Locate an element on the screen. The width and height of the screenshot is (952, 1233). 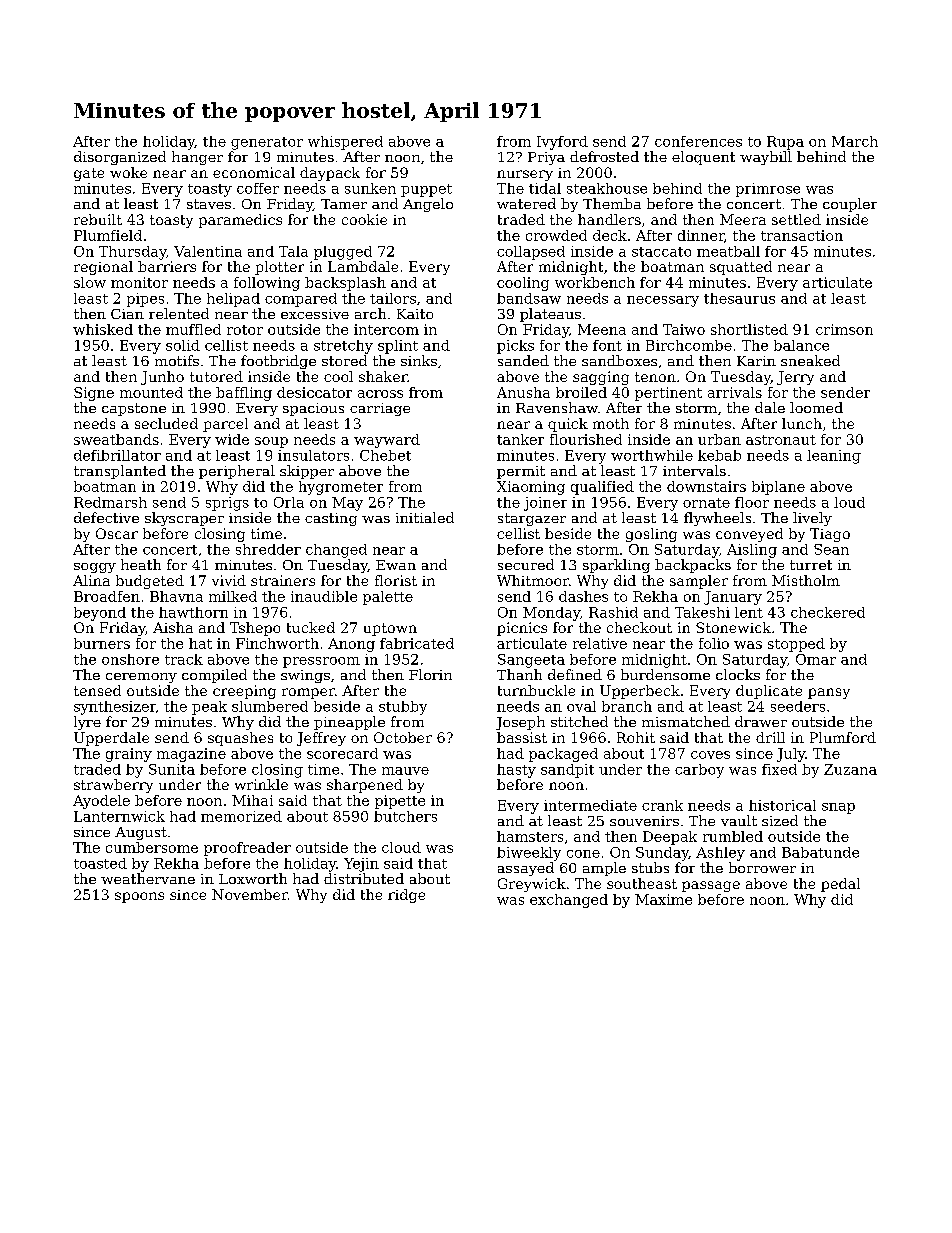
Taiwo is located at coordinates (684, 329).
